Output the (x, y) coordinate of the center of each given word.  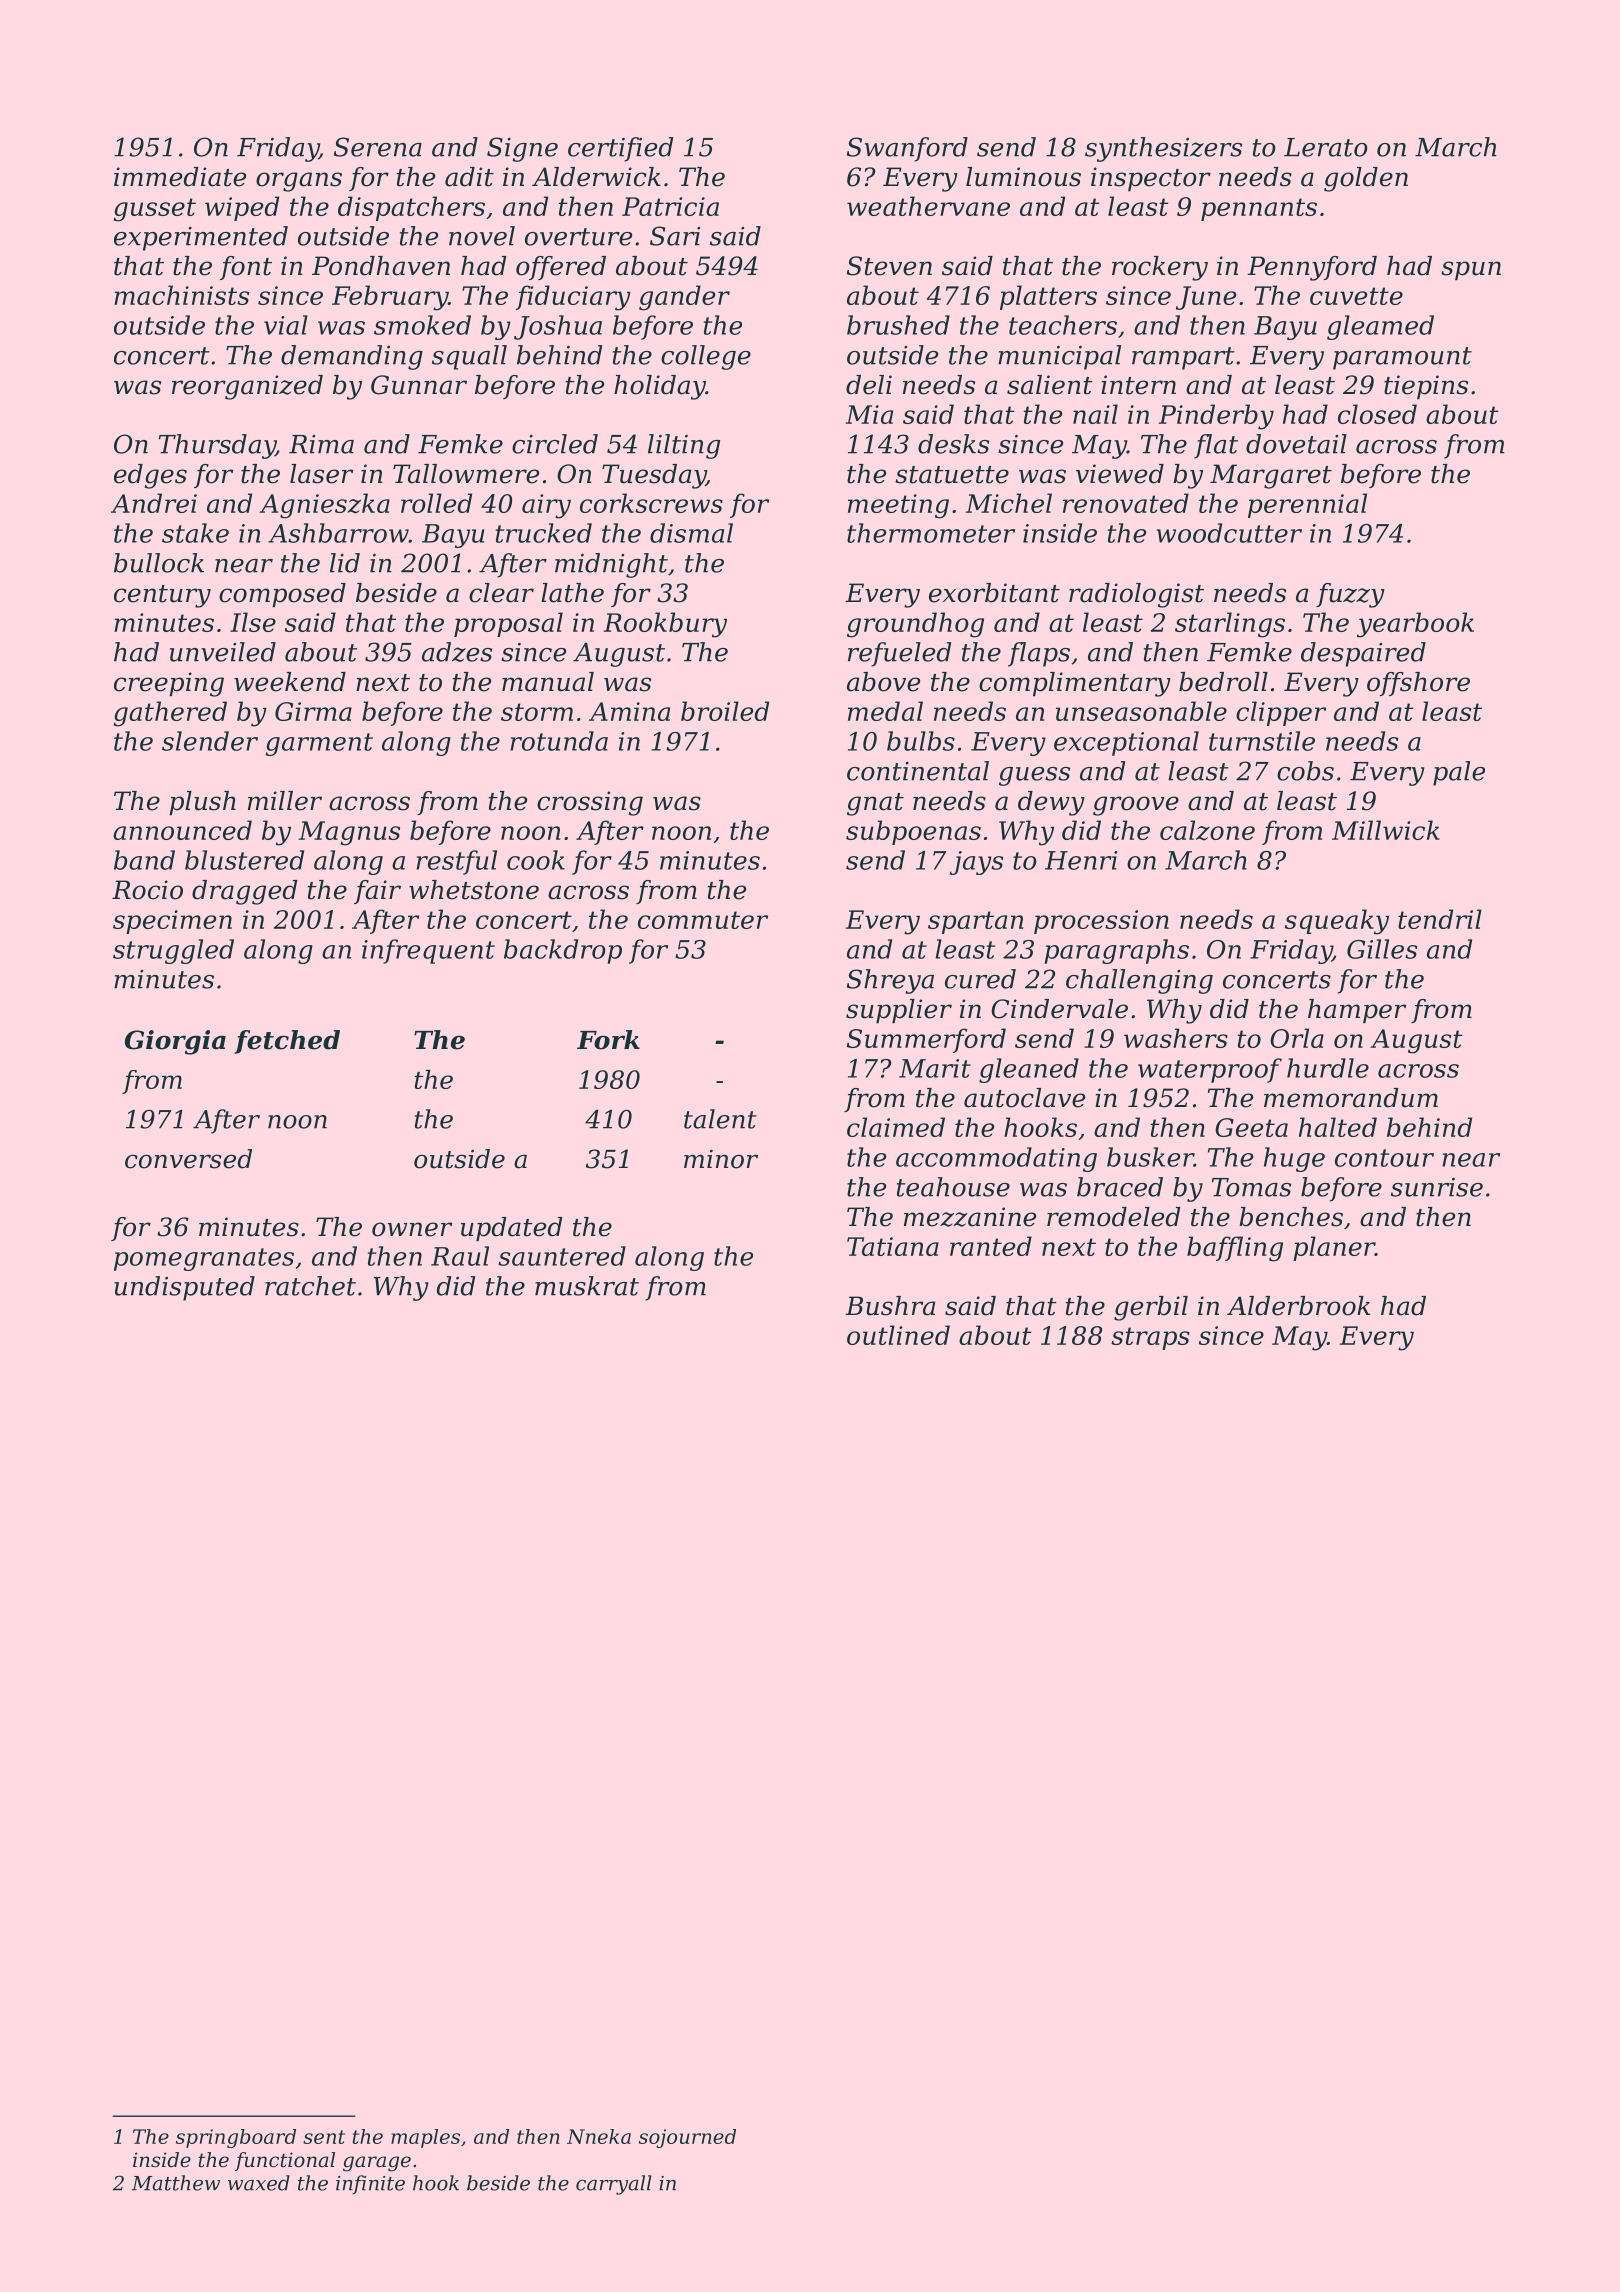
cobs (1305, 771)
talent (720, 1119)
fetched (287, 1042)
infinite (370, 2184)
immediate (180, 177)
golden (1366, 179)
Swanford (907, 149)
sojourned (687, 2138)
